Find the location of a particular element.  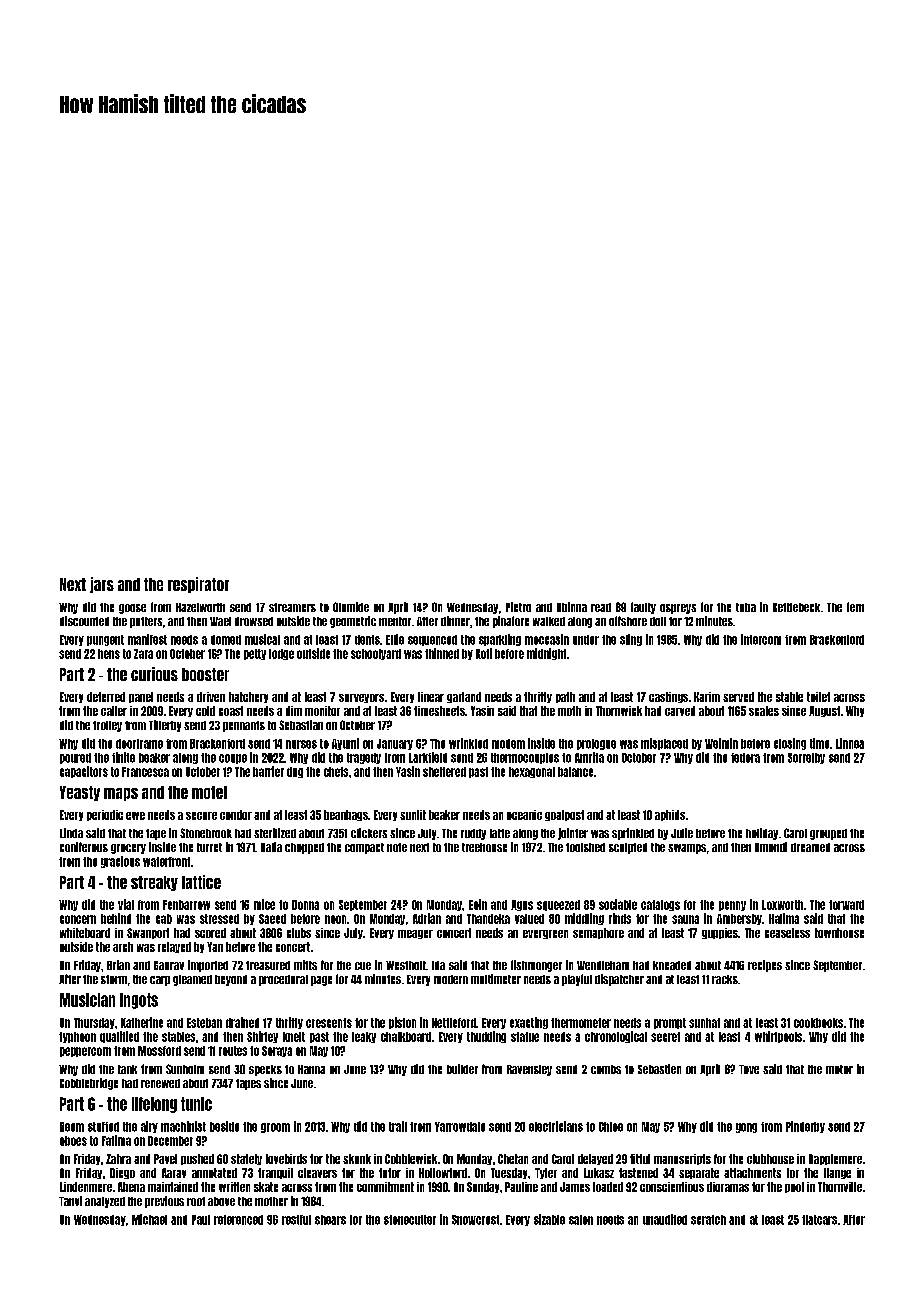

Dapplemere is located at coordinates (835, 1159).
